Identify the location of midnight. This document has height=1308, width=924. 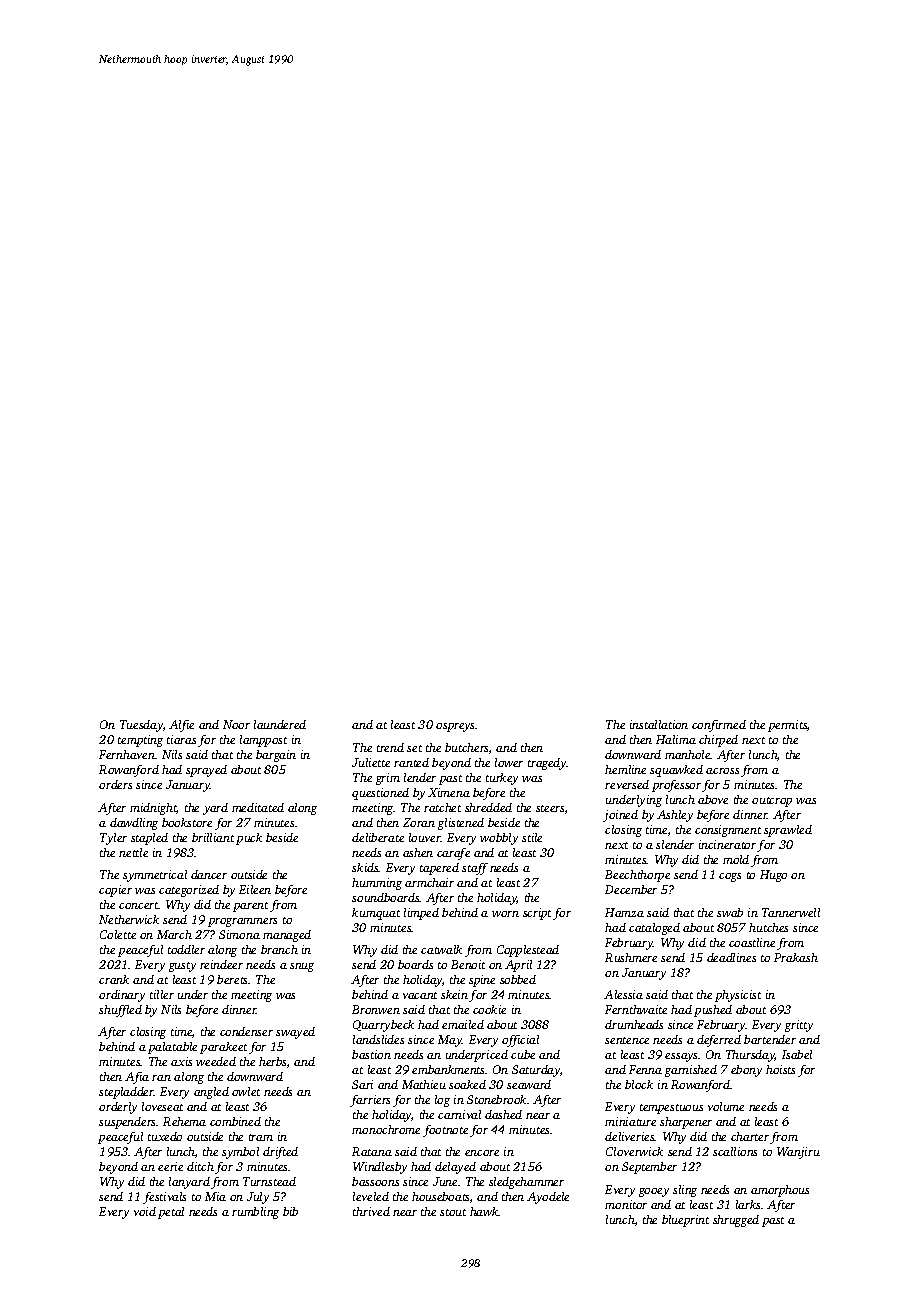
(153, 809).
